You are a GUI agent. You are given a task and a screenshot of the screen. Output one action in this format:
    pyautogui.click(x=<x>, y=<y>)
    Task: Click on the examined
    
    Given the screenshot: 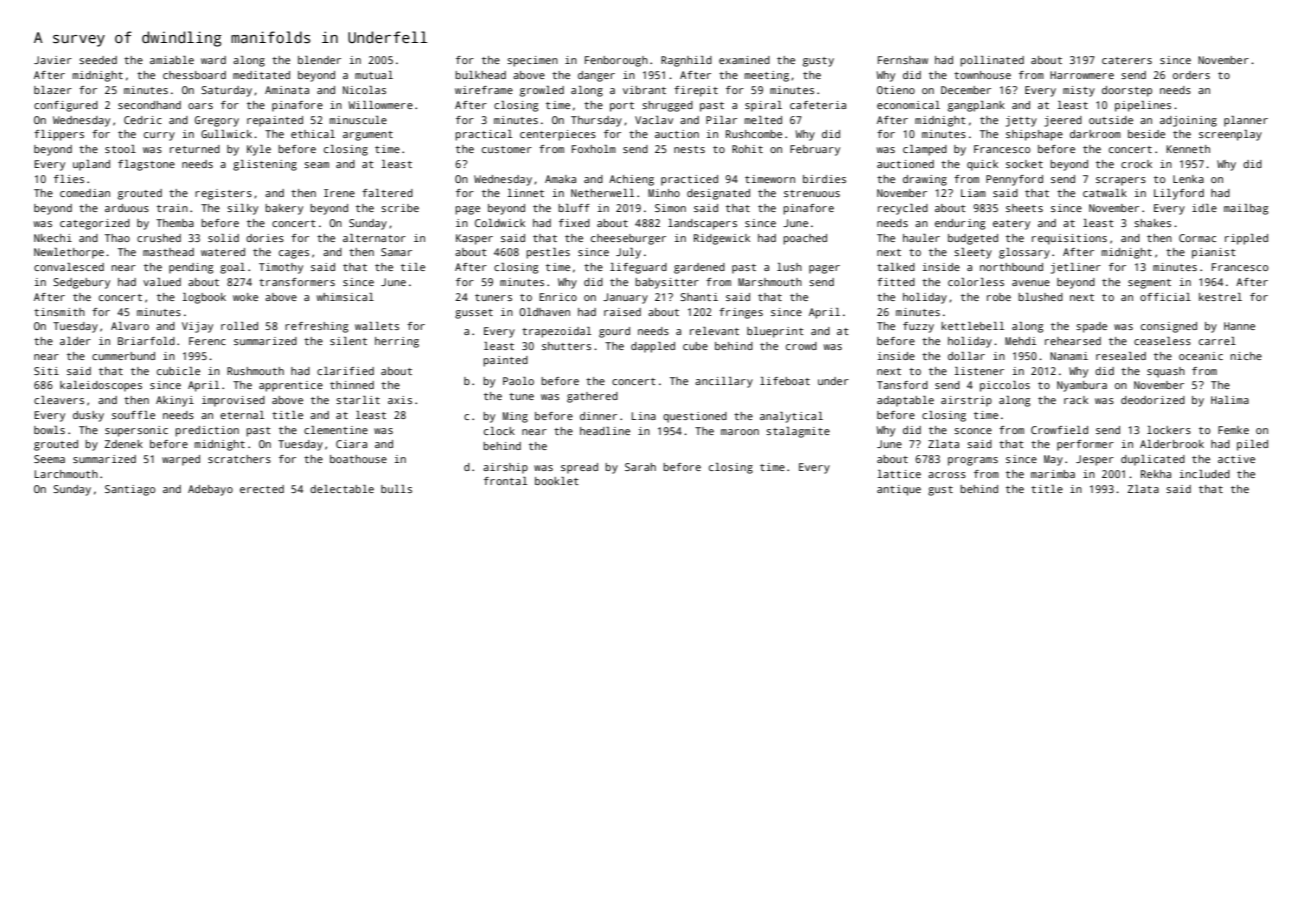 What is the action you would take?
    pyautogui.click(x=744, y=60)
